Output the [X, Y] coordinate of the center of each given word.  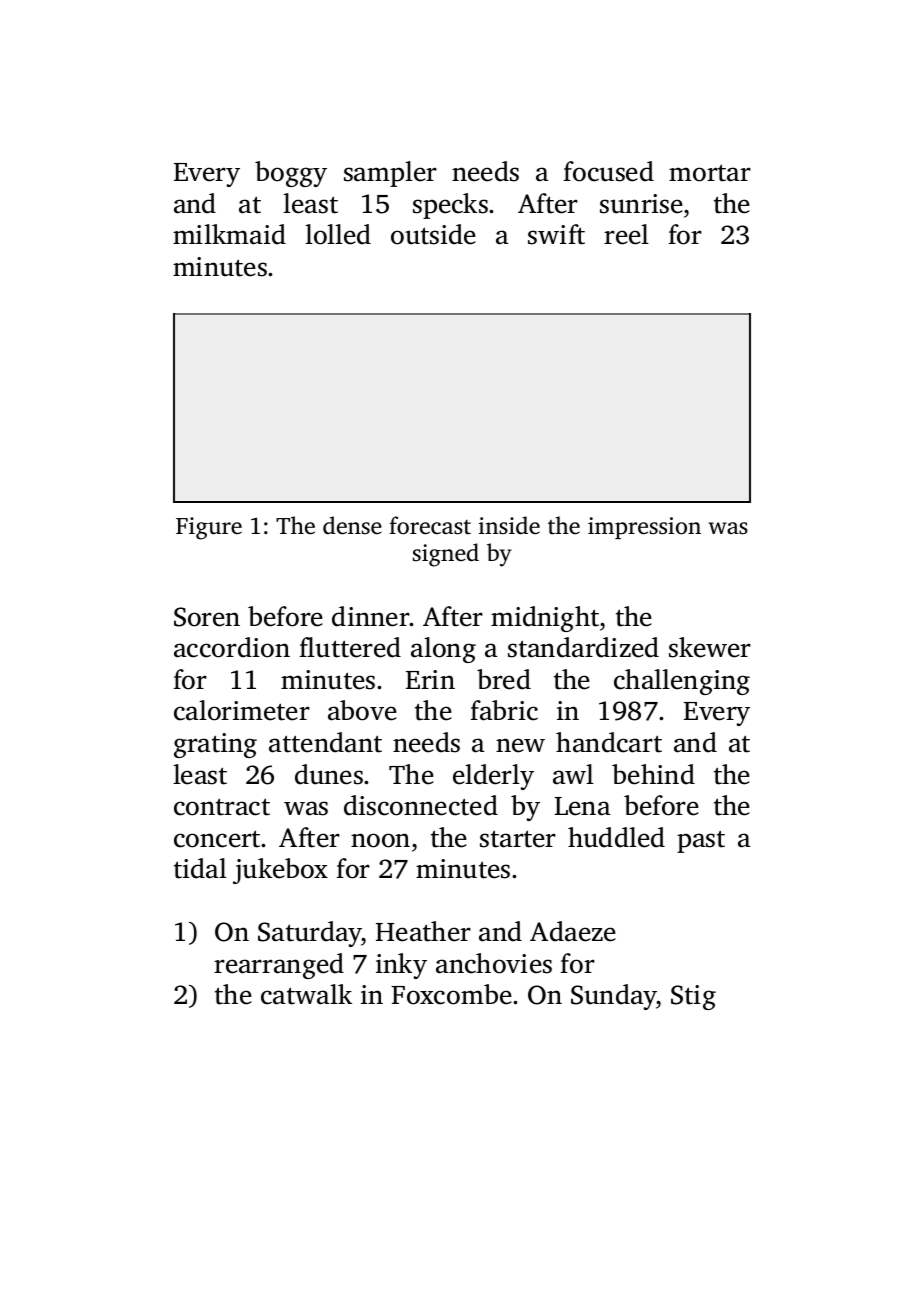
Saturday [310, 934]
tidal [200, 868]
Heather [423, 931]
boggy [291, 174]
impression [644, 528]
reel [626, 234]
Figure [209, 528]
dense [352, 525]
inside [509, 525]
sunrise [641, 204]
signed [446, 555]
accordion [232, 647]
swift [556, 234]
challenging [682, 682]
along [443, 650]
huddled [616, 837]
